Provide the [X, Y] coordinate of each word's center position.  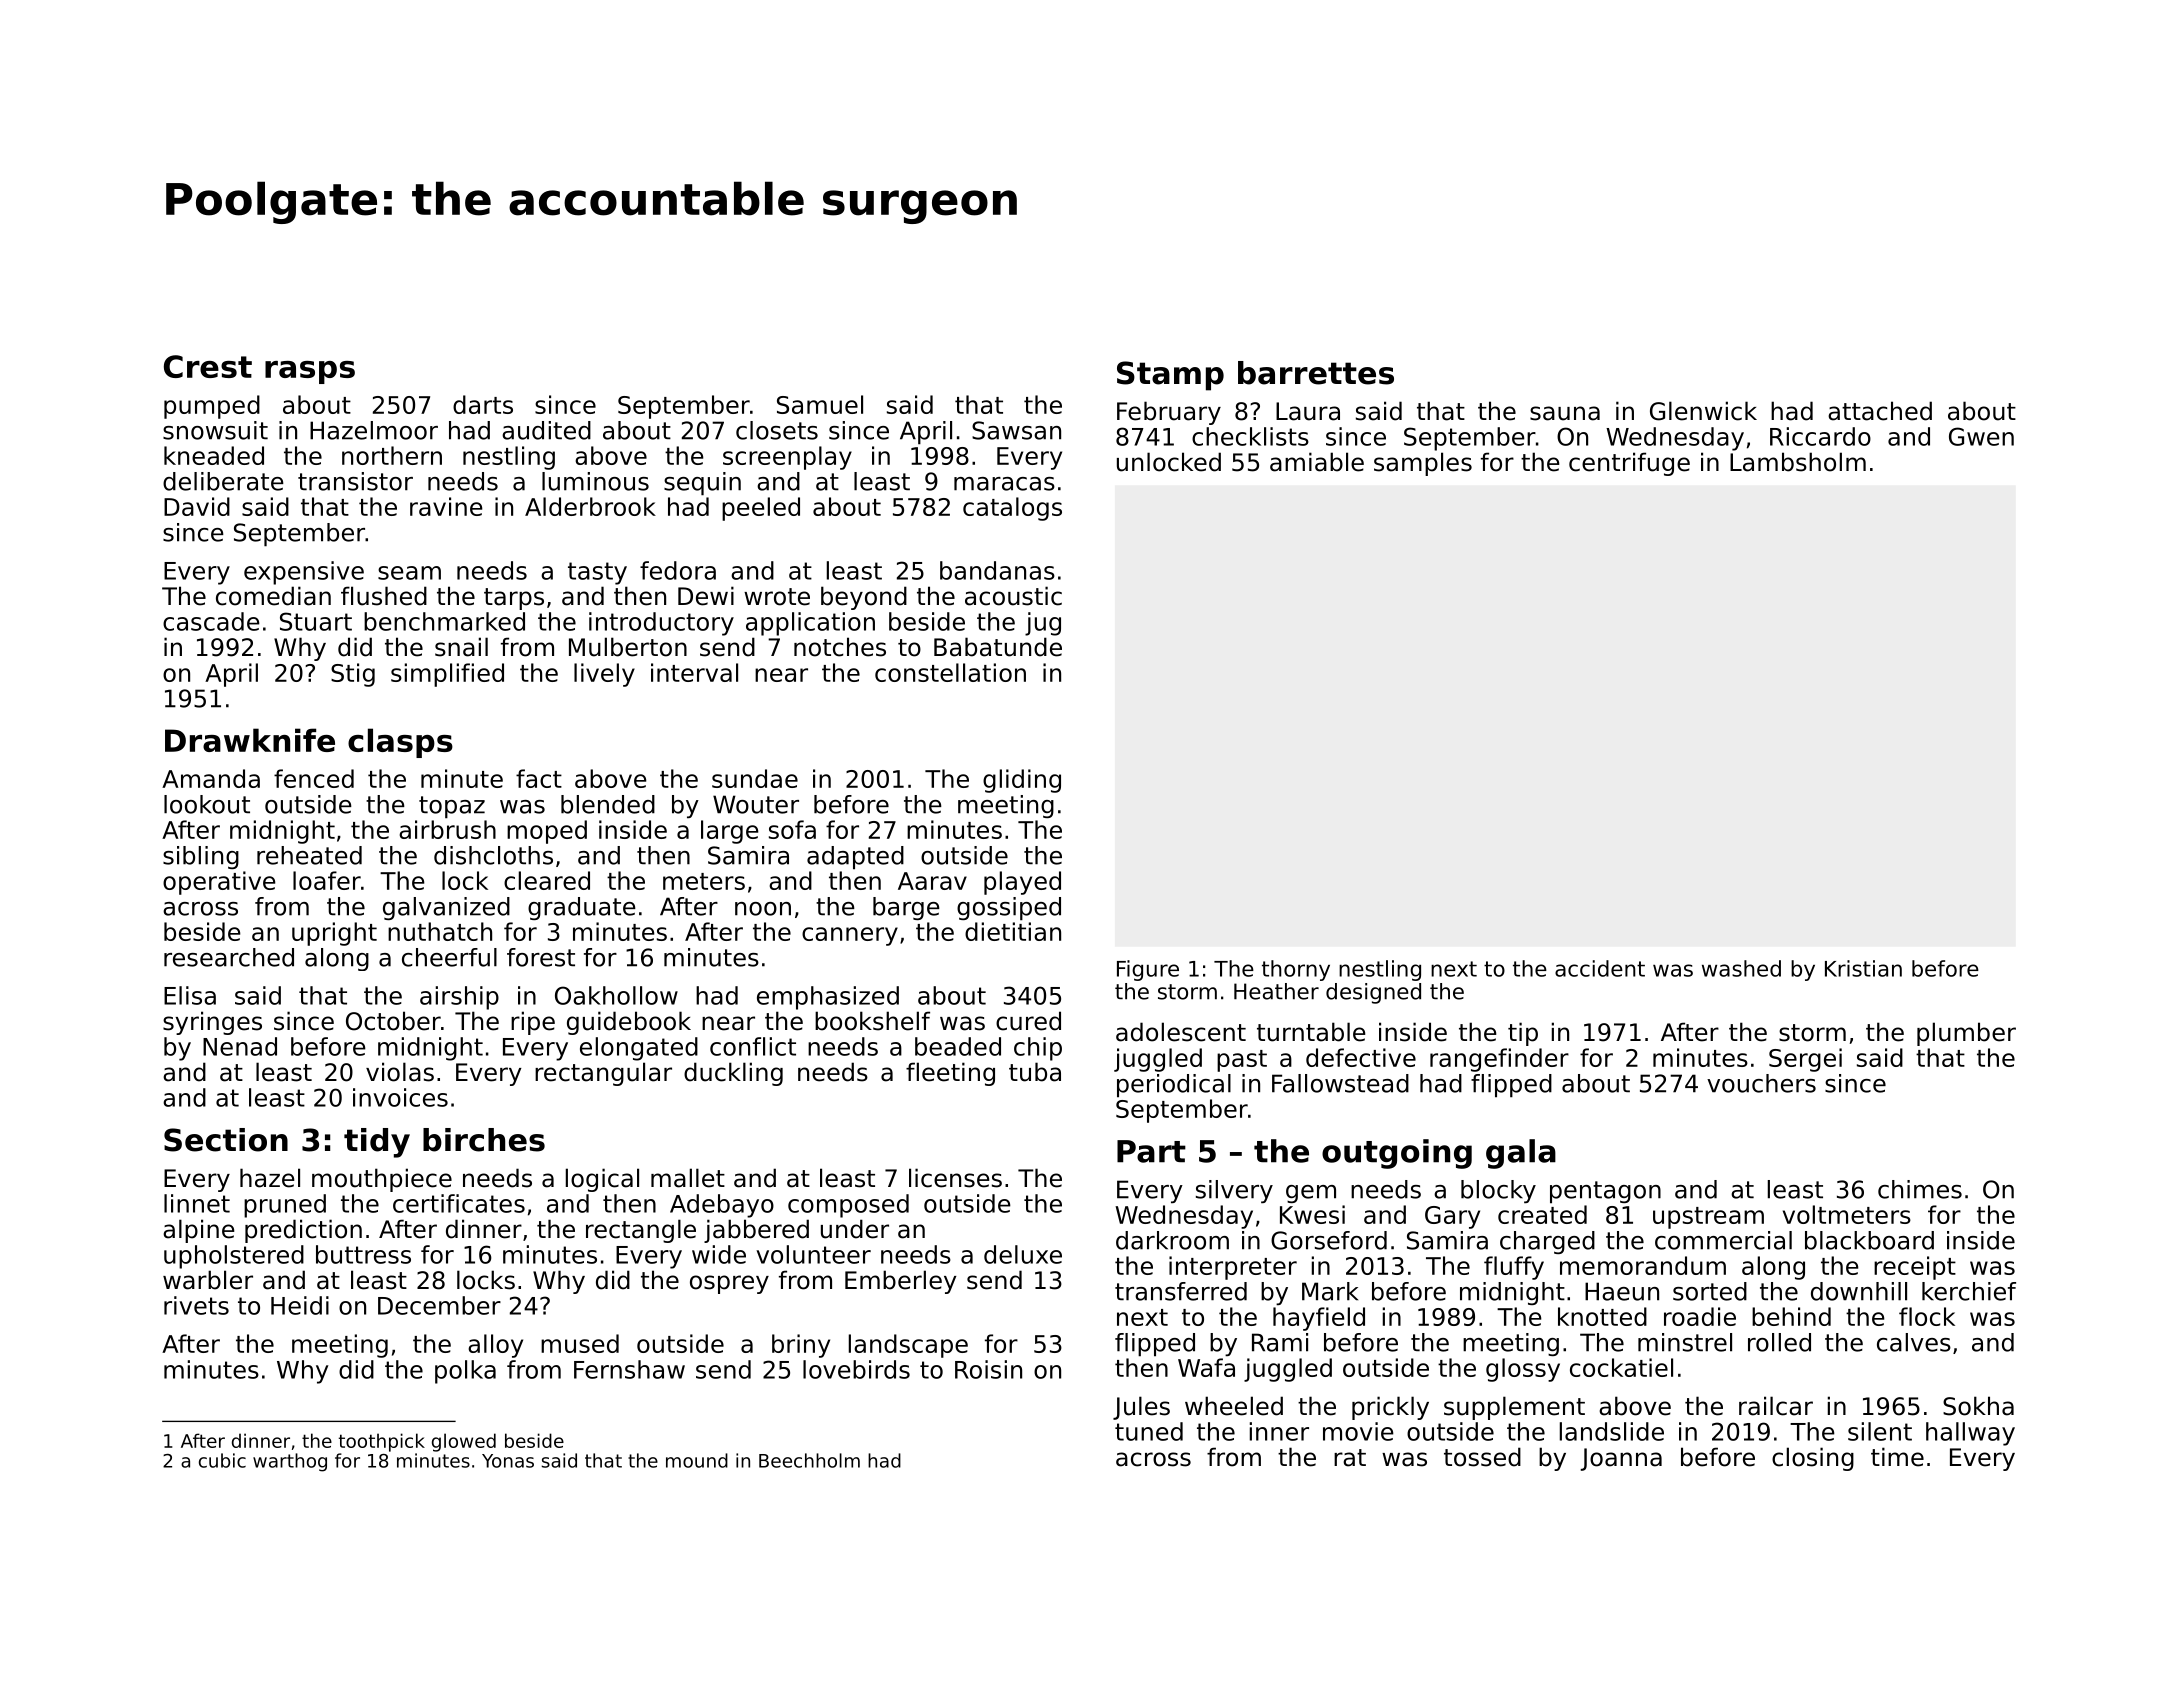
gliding [1022, 781]
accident [1600, 968]
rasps [310, 372]
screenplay [787, 458]
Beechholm [809, 1460]
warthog [290, 1462]
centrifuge [1629, 464]
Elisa [190, 995]
